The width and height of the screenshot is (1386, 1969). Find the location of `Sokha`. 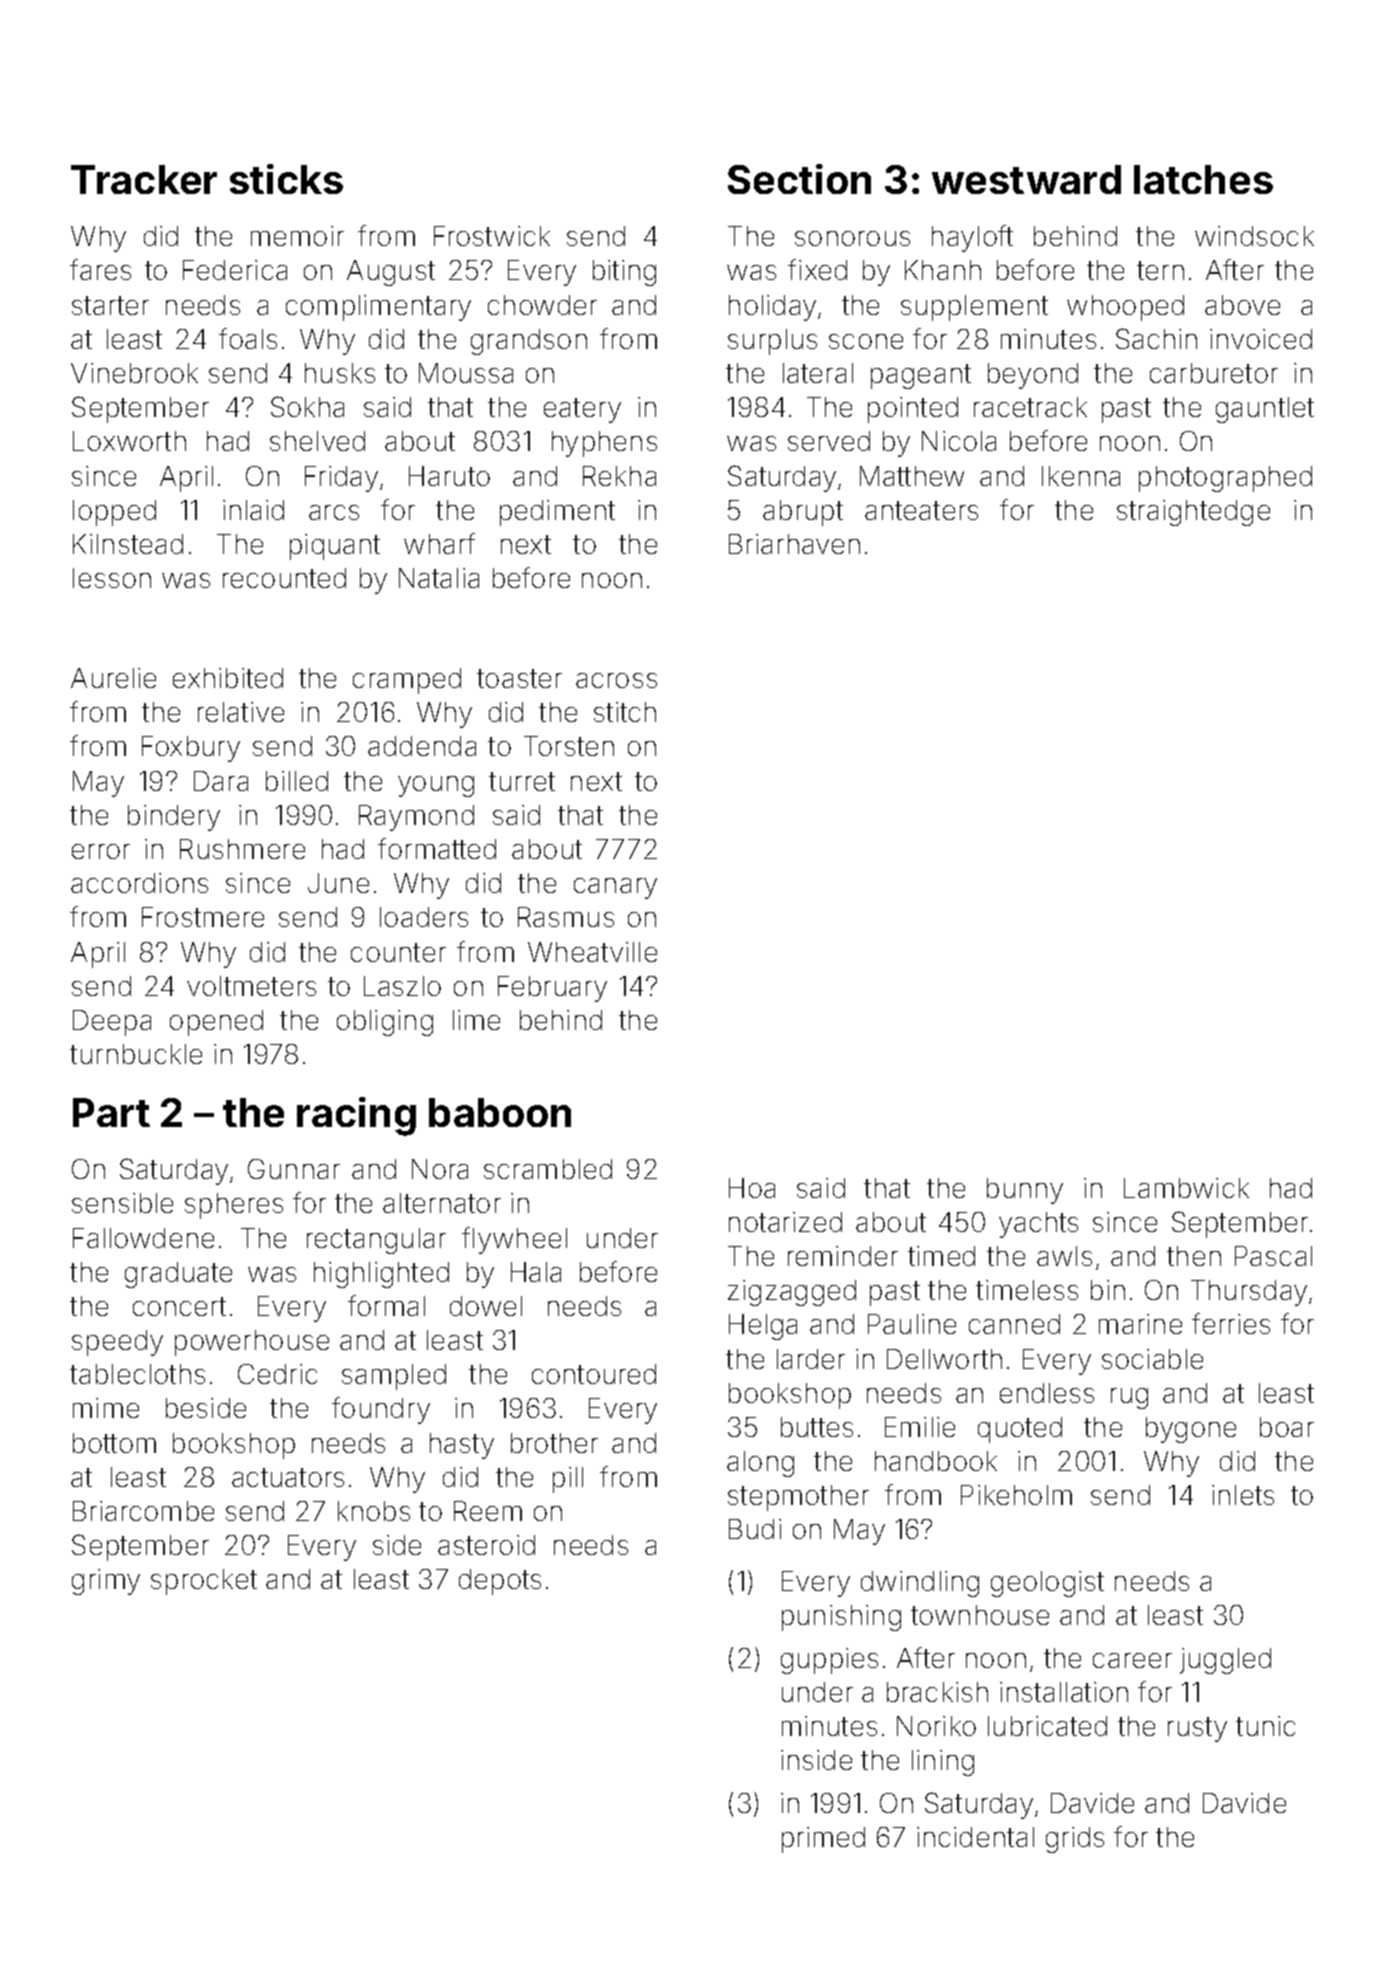

Sokha is located at coordinates (307, 406).
